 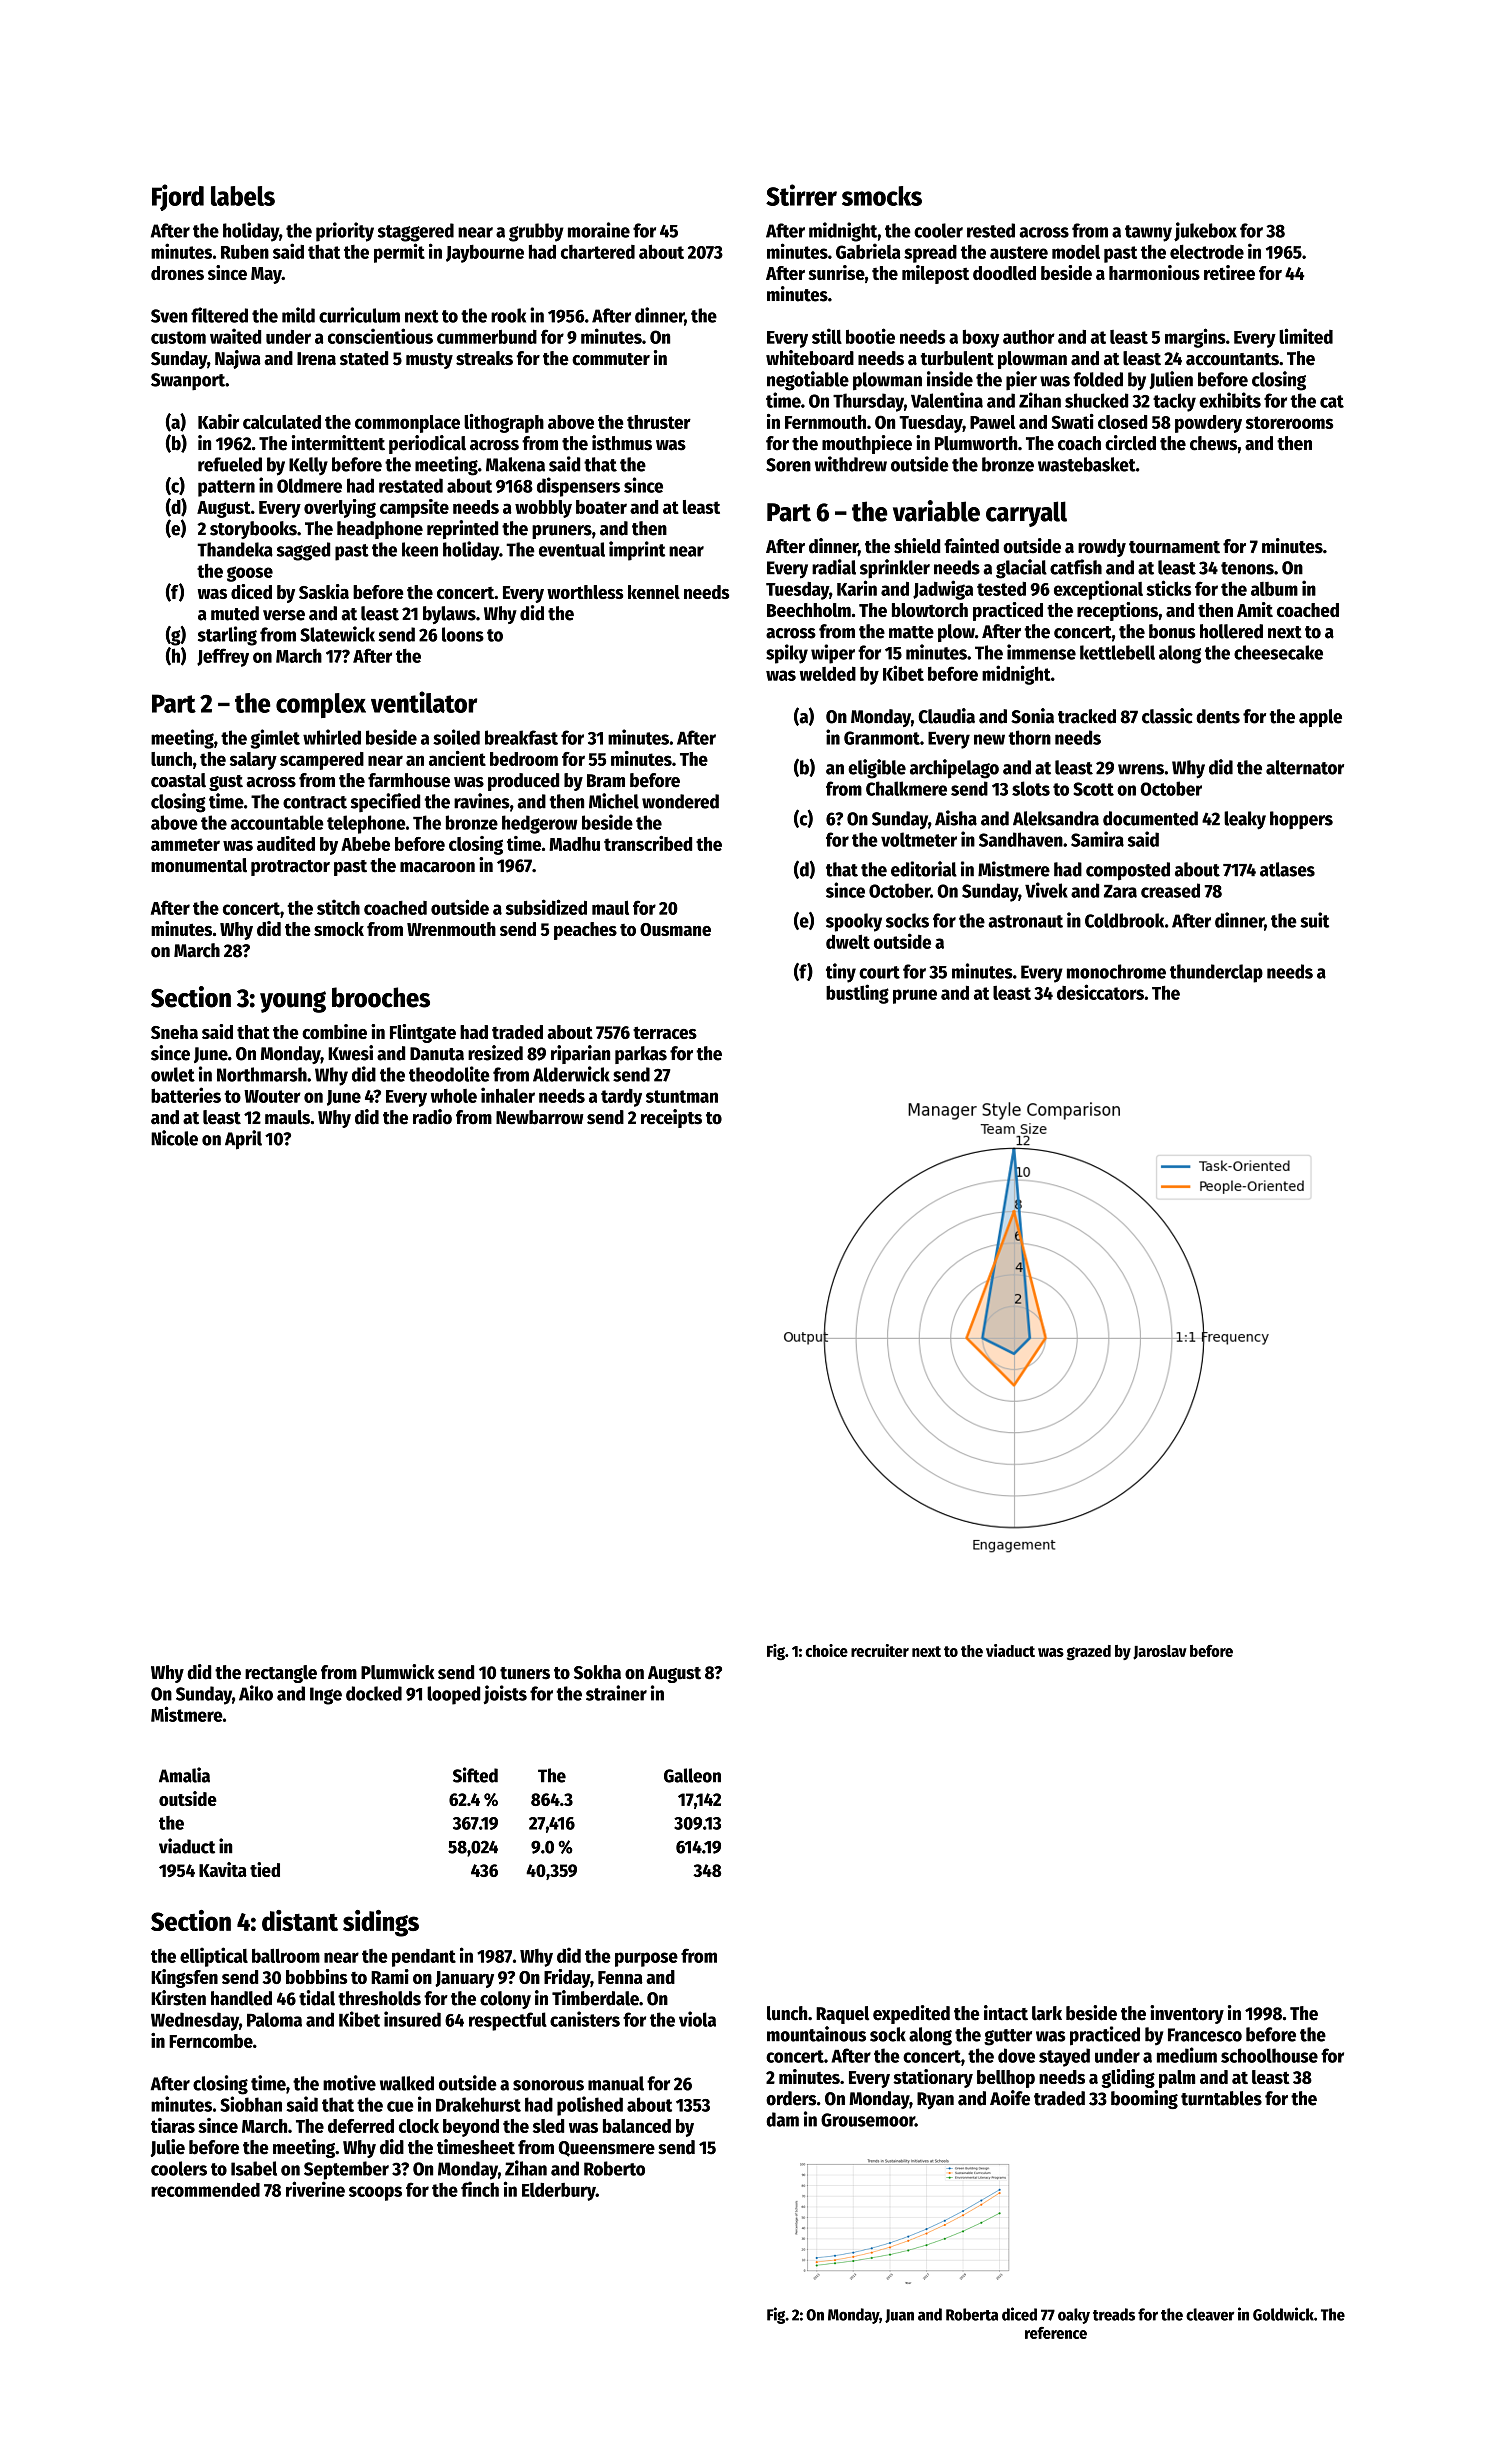 What do you see at coordinates (801, 195) in the document?
I see `Stirrer` at bounding box center [801, 195].
